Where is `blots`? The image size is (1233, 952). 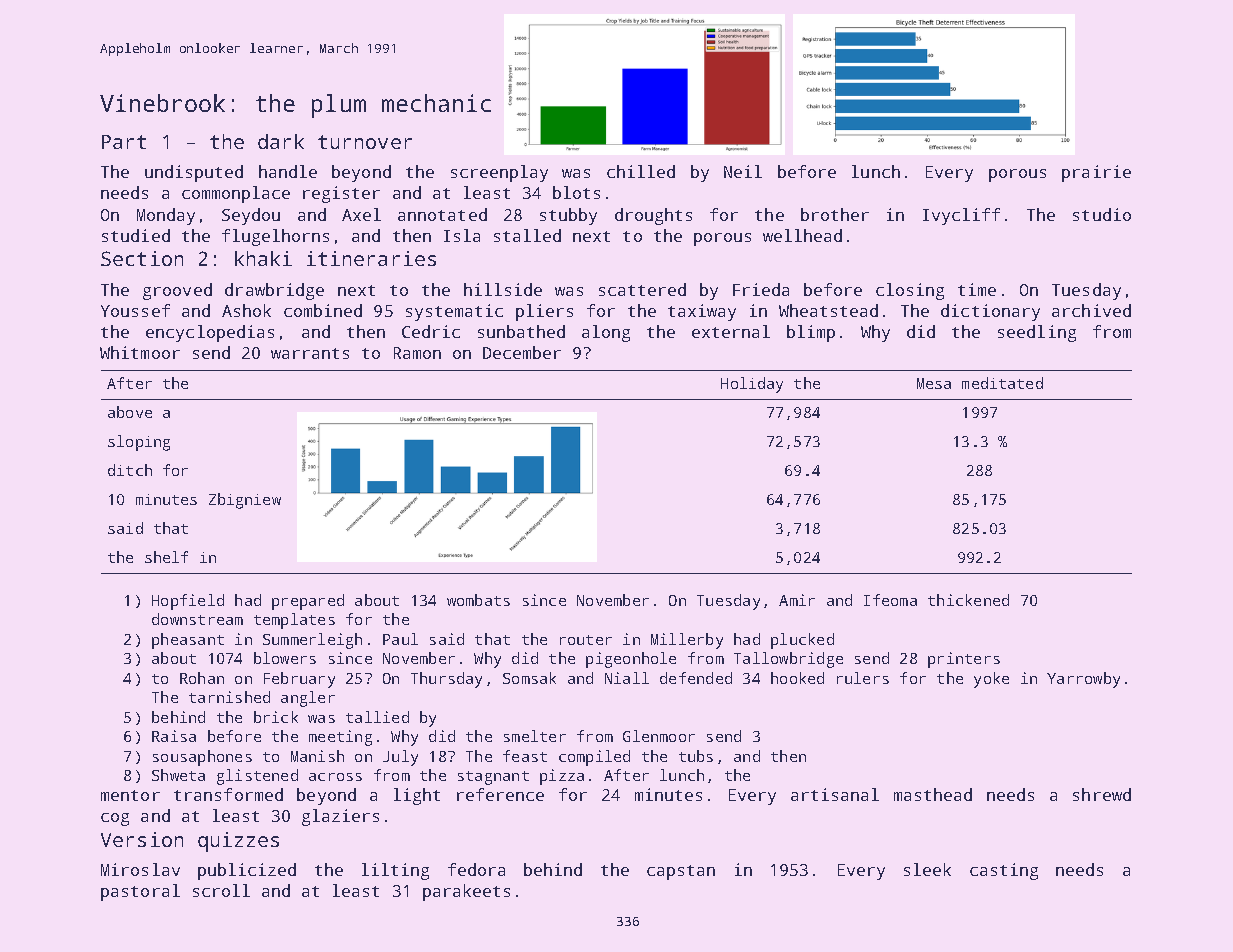 blots is located at coordinates (576, 192).
